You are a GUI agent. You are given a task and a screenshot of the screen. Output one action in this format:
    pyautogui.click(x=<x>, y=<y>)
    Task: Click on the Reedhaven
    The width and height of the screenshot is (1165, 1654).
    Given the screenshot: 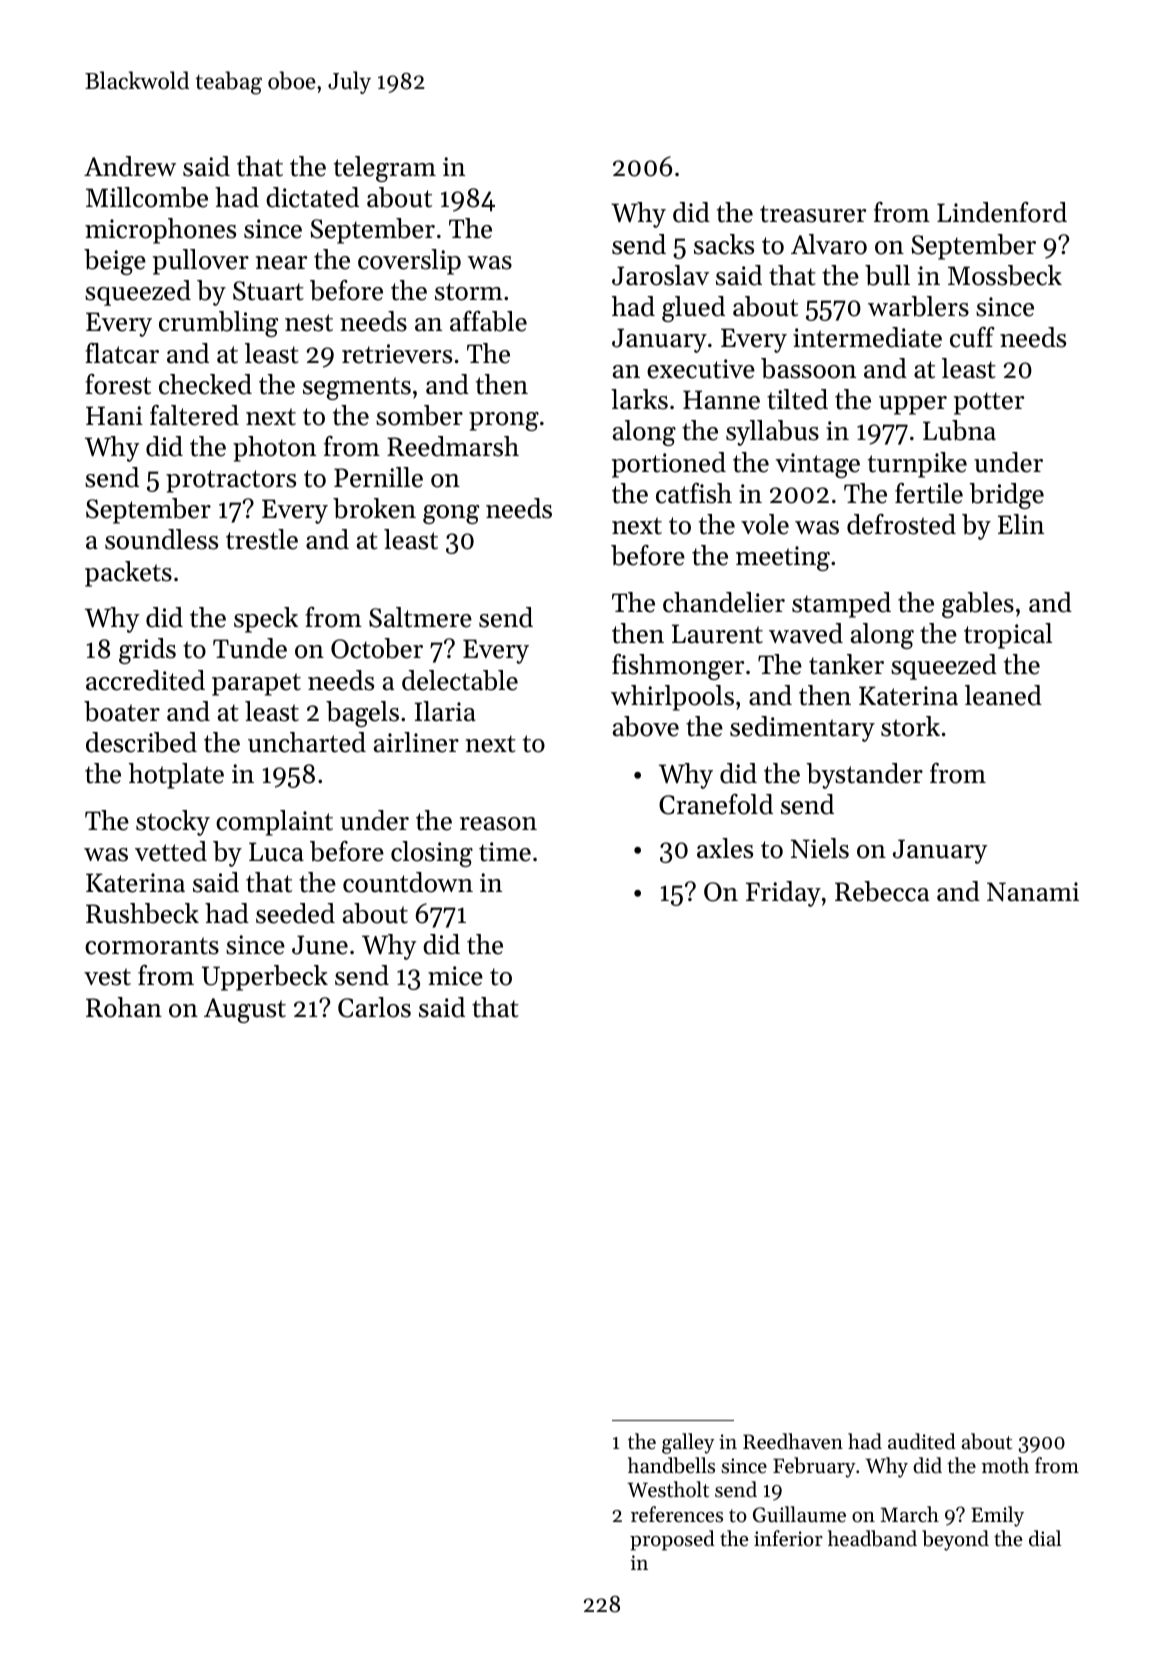 What is the action you would take?
    pyautogui.click(x=793, y=1441)
